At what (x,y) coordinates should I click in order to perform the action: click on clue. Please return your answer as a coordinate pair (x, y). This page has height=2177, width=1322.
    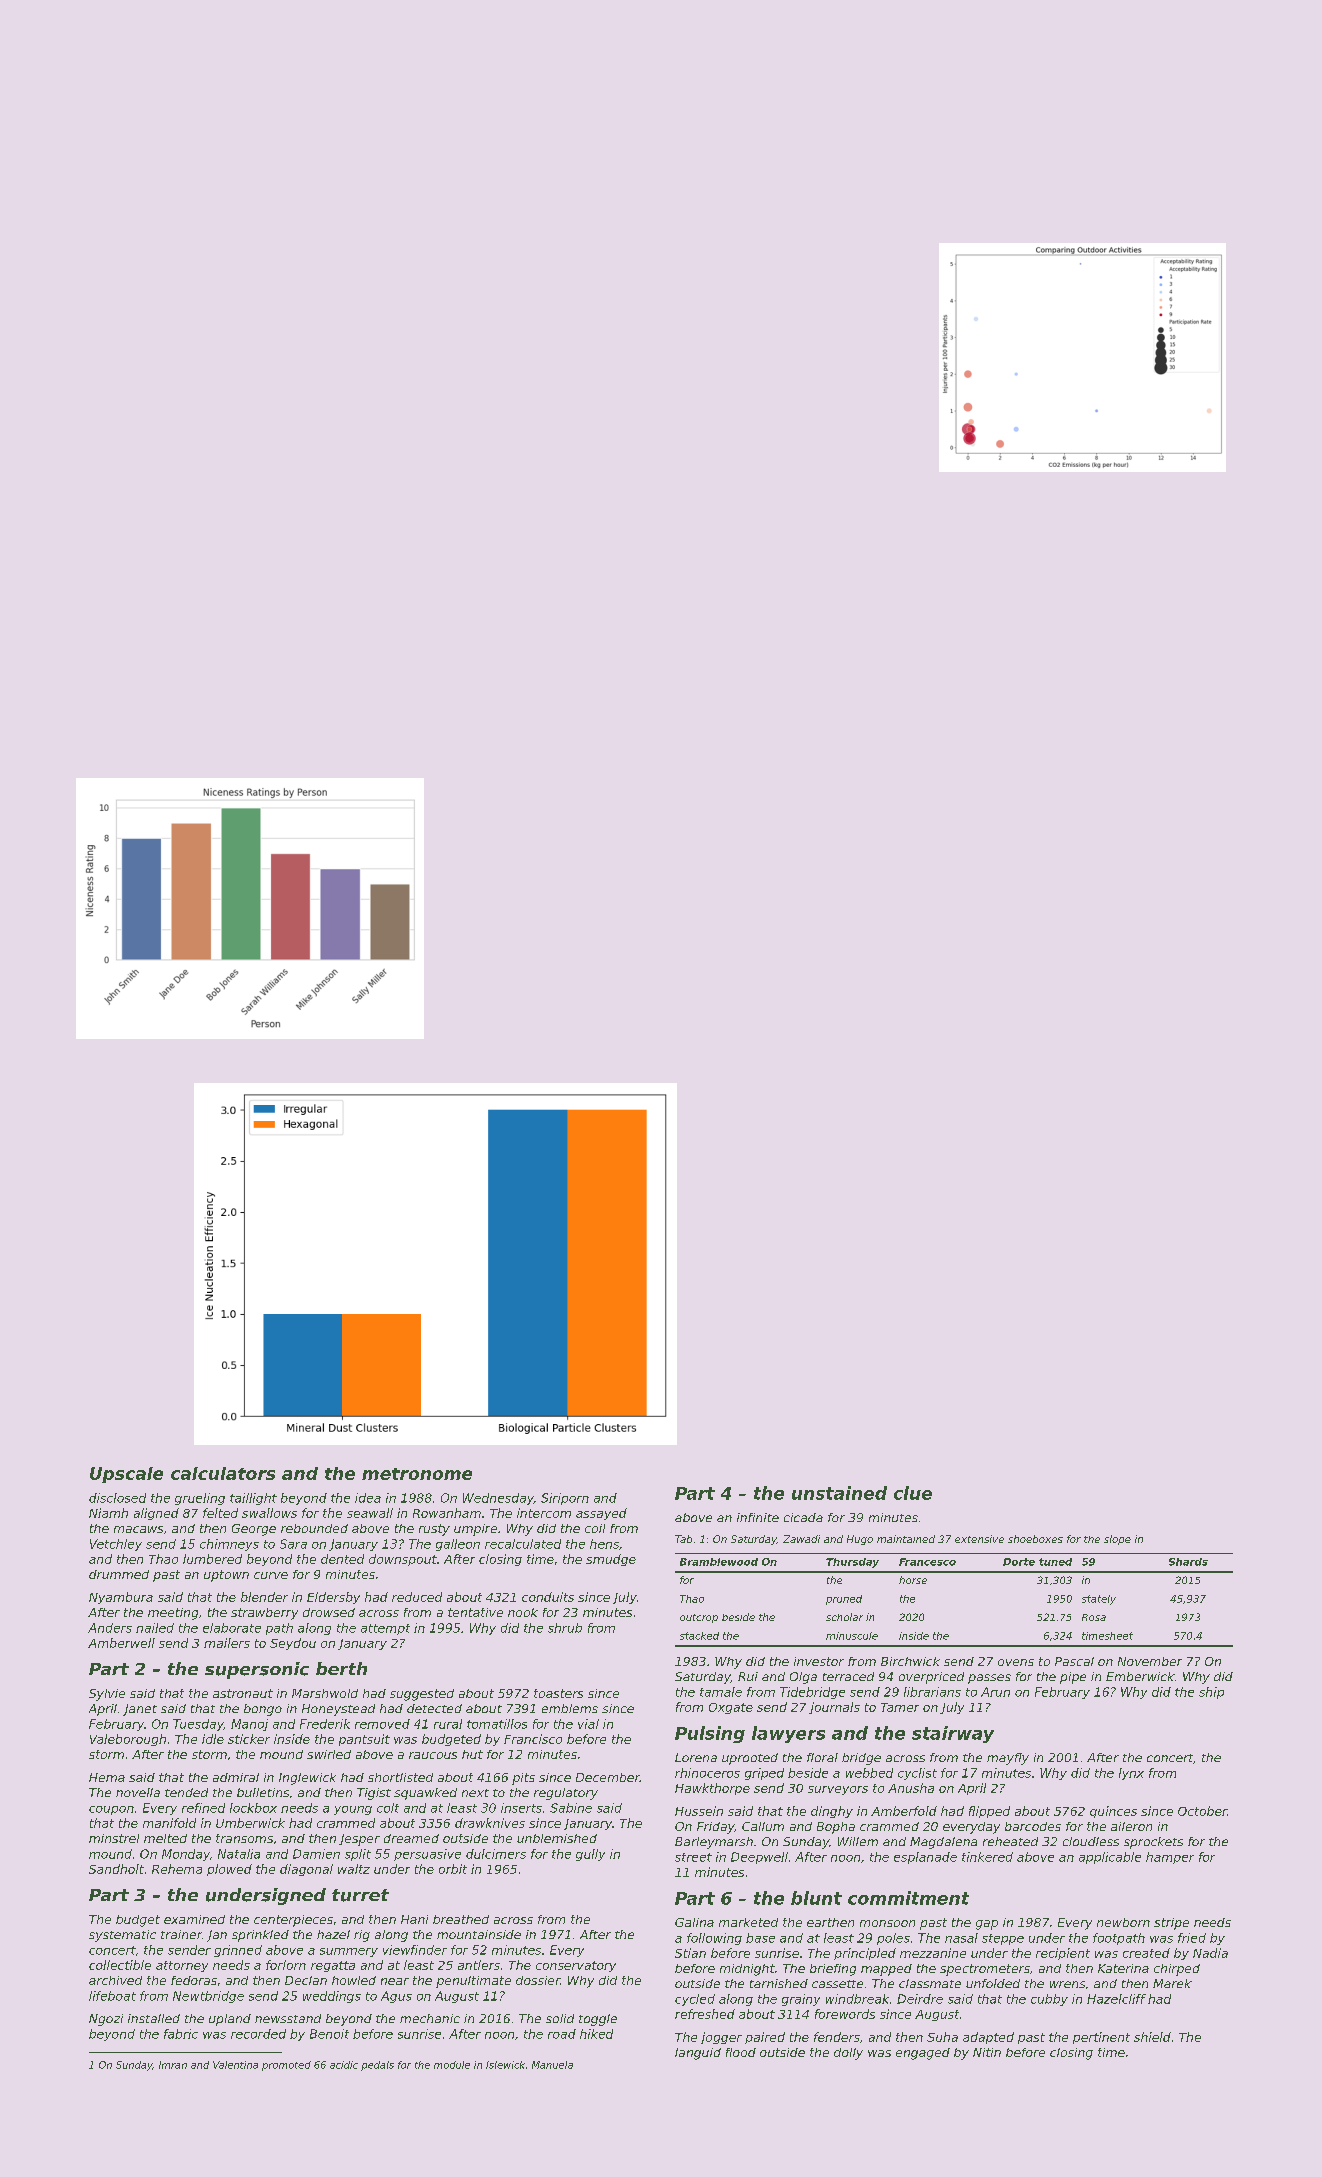
    Looking at the image, I should click on (913, 1493).
